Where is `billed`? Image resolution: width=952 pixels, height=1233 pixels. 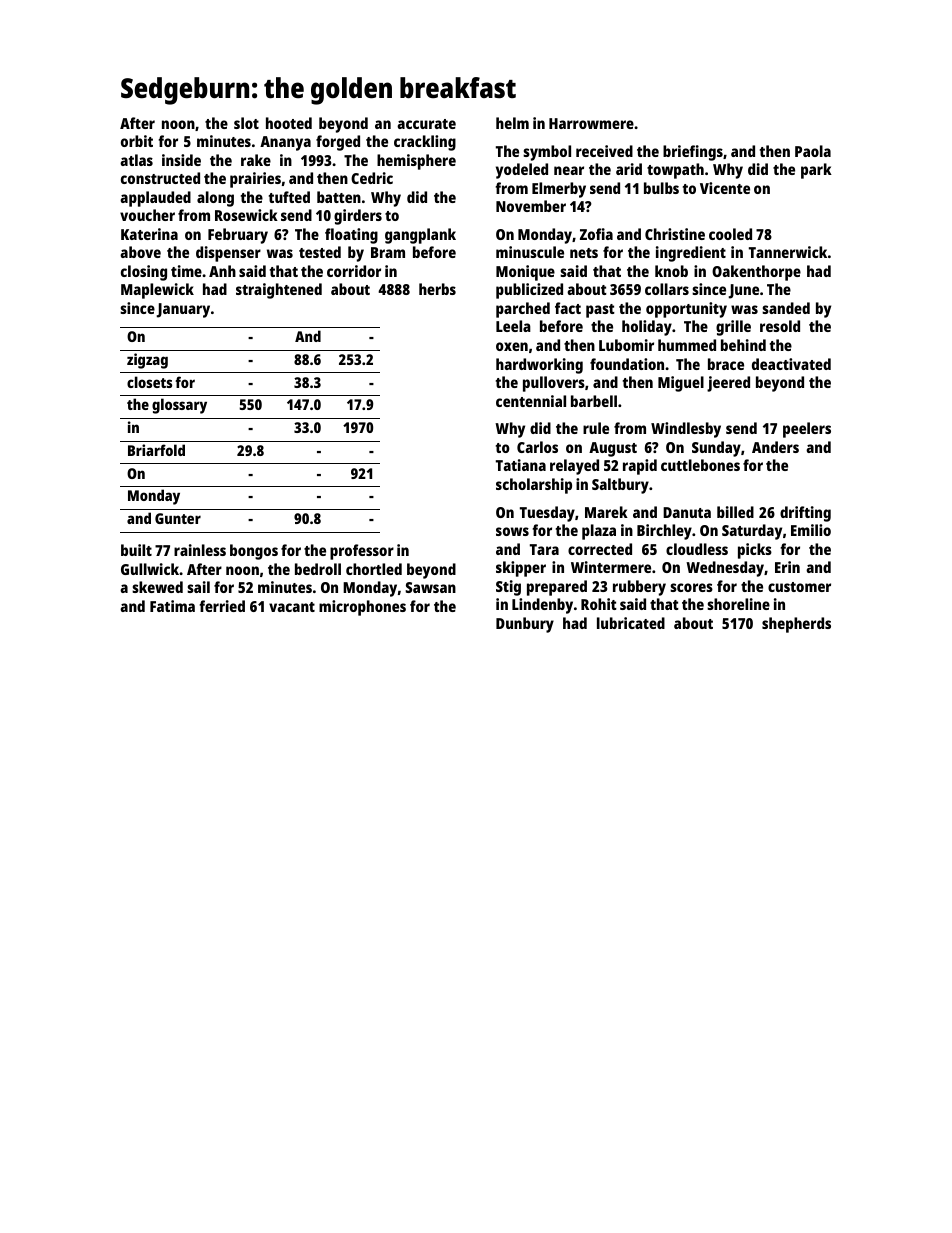 billed is located at coordinates (735, 512).
